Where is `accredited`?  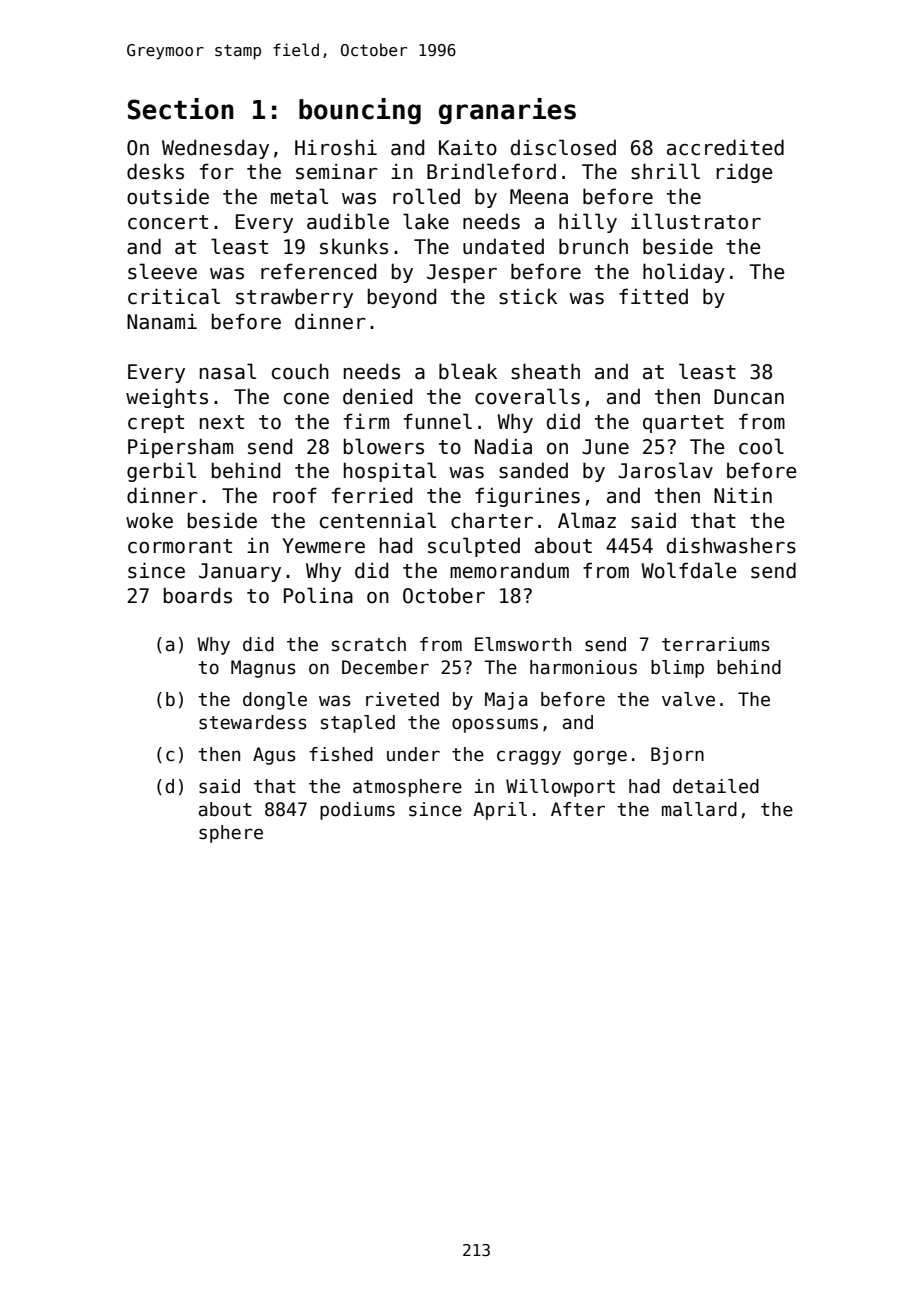 accredited is located at coordinates (725, 147).
